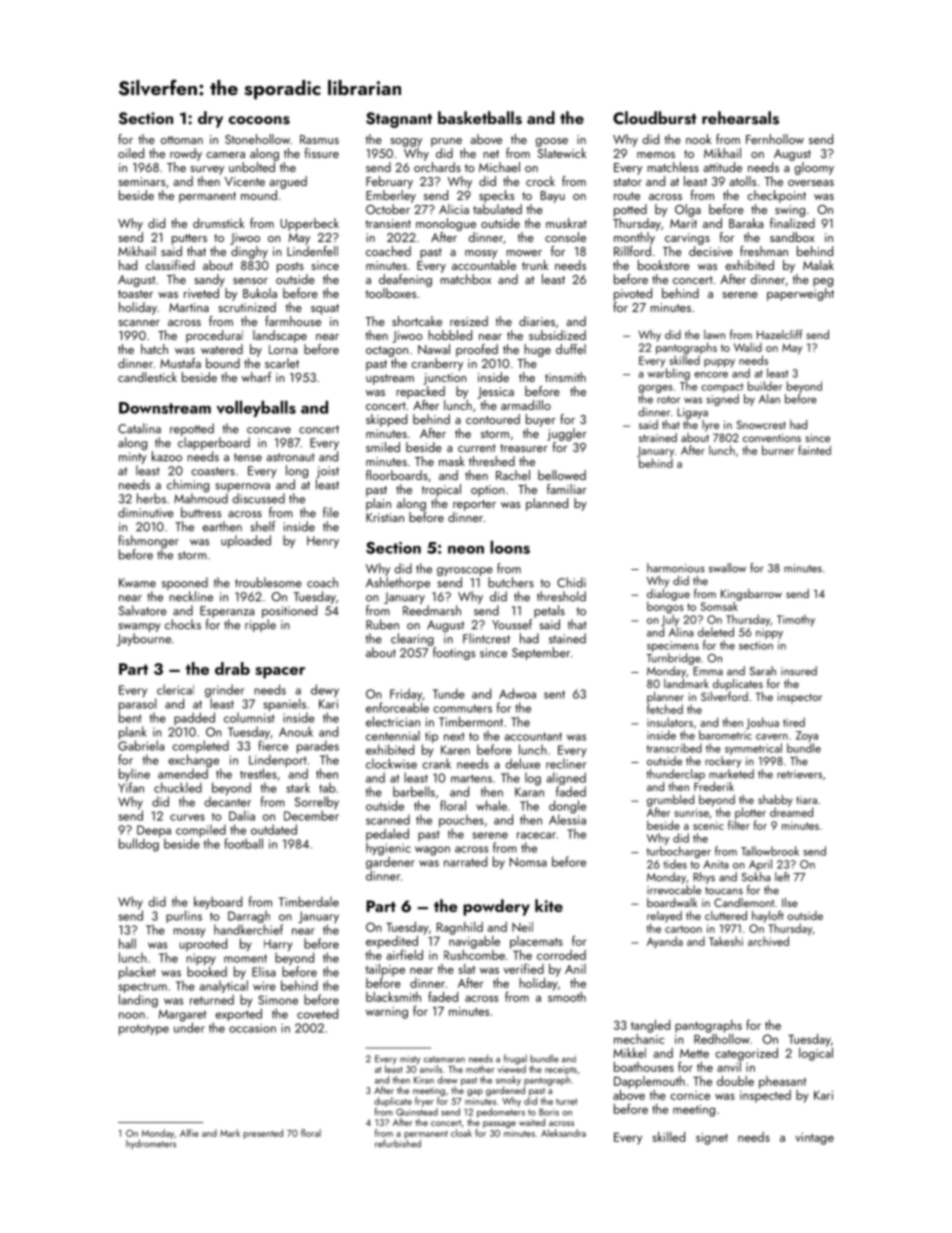 The image size is (952, 1233). I want to click on Gabriela, so click(141, 745).
